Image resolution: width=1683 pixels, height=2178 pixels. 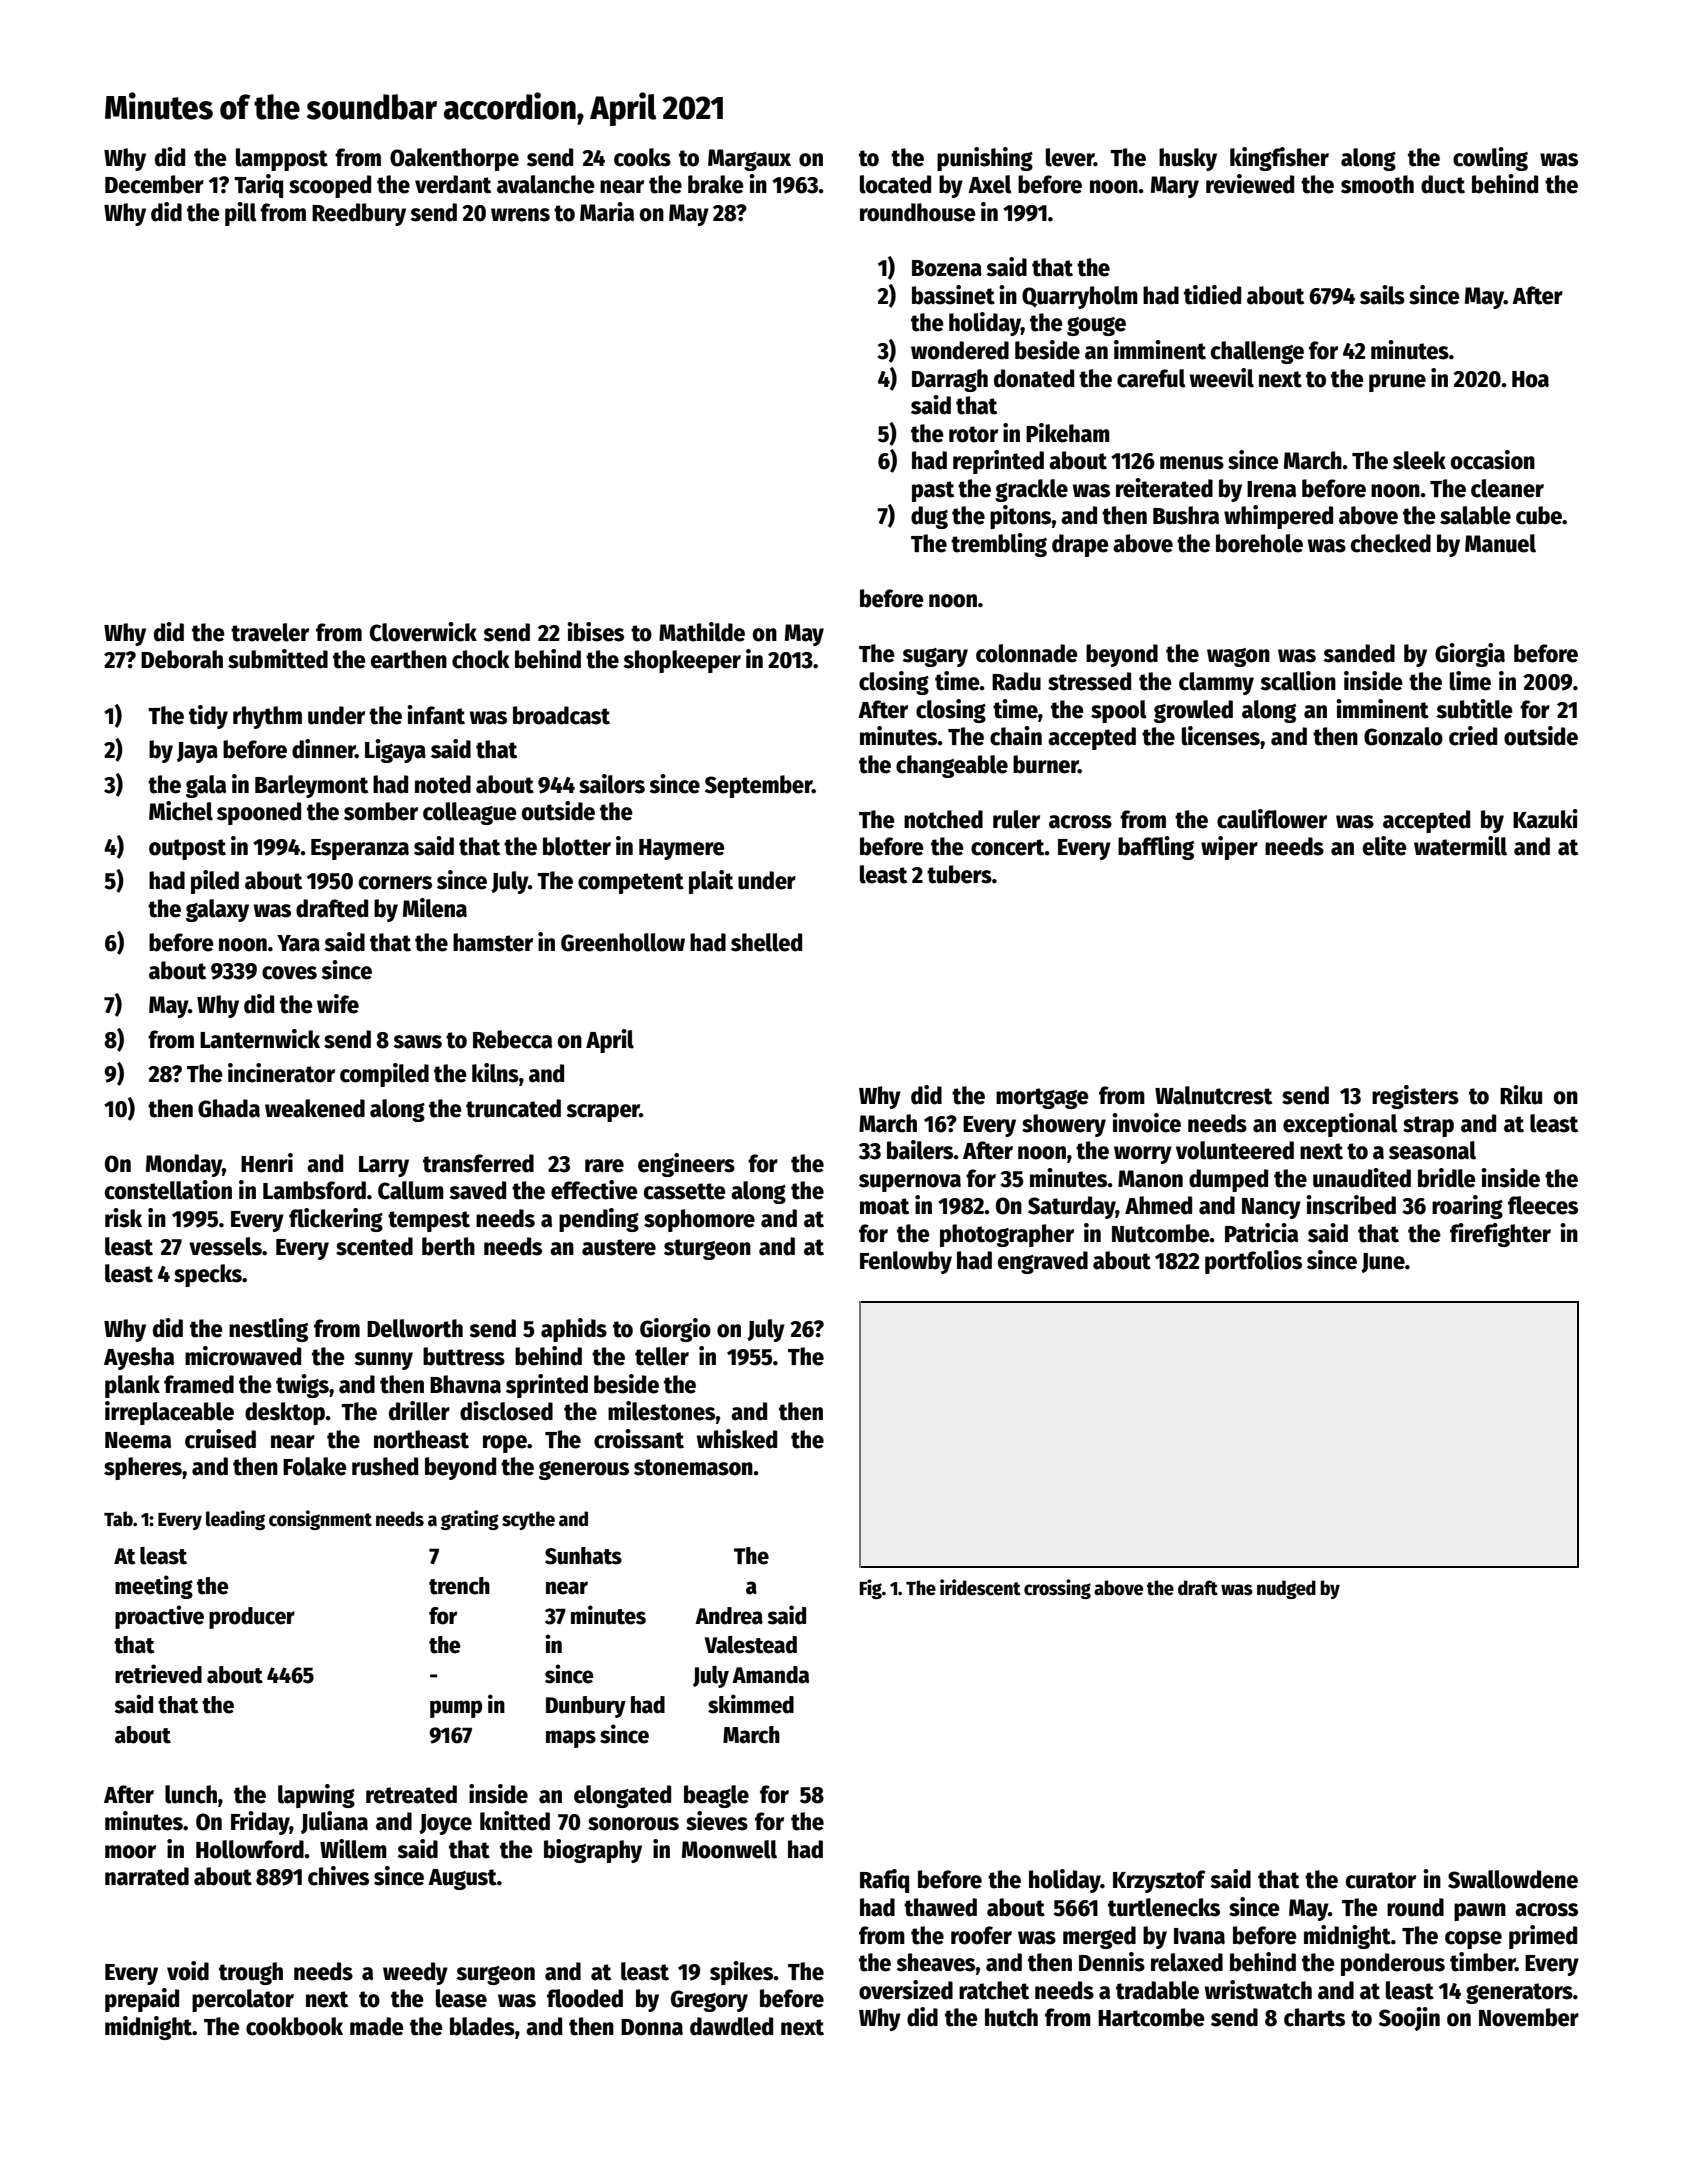 What do you see at coordinates (749, 160) in the document?
I see `Margaux` at bounding box center [749, 160].
